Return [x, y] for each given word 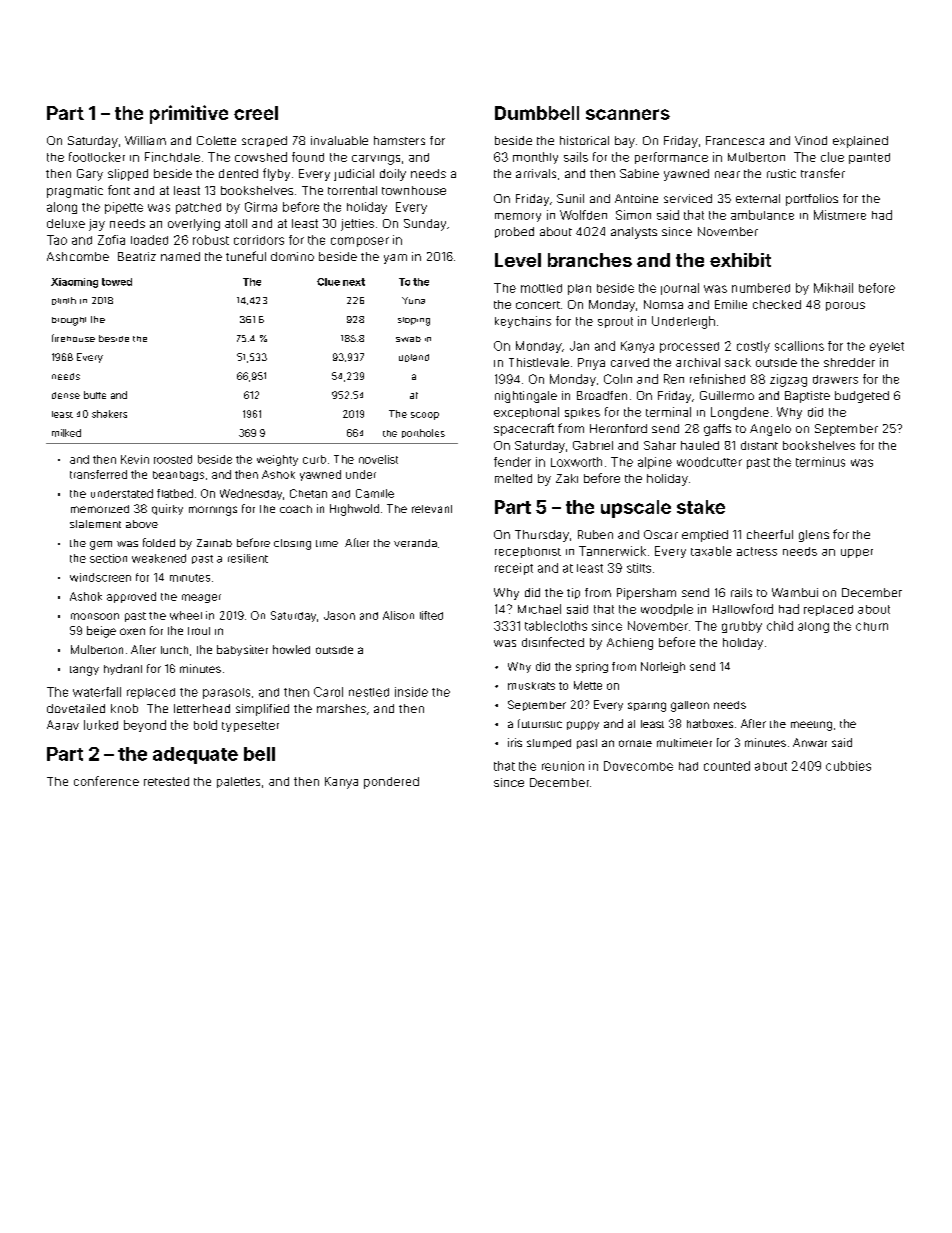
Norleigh [663, 667]
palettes [238, 782]
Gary [90, 175]
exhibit [740, 260]
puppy [583, 725]
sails [576, 157]
